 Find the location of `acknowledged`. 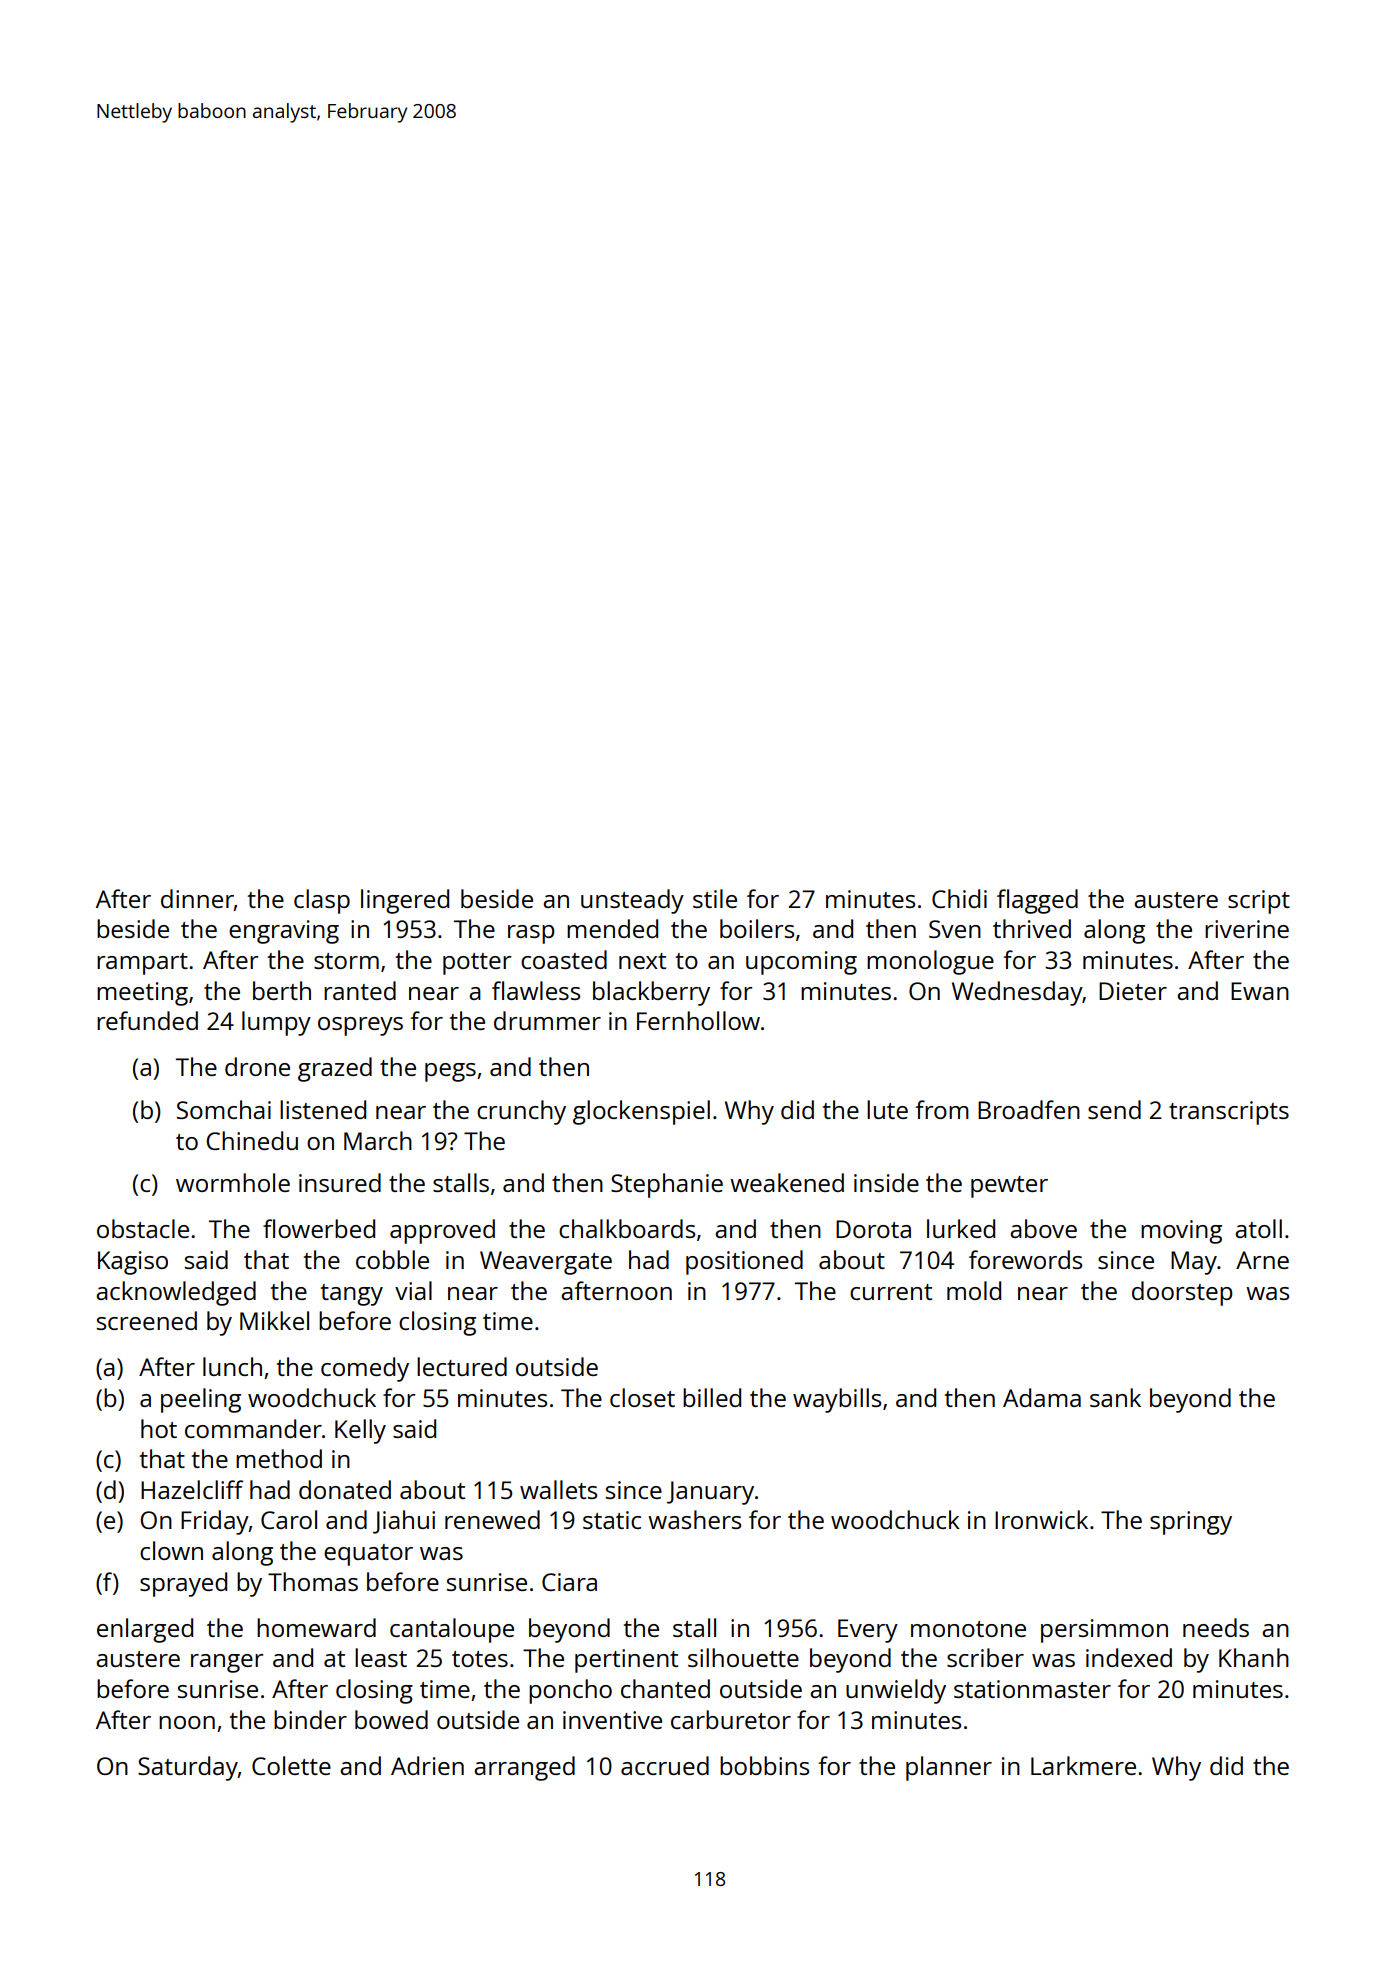

acknowledged is located at coordinates (176, 1293).
